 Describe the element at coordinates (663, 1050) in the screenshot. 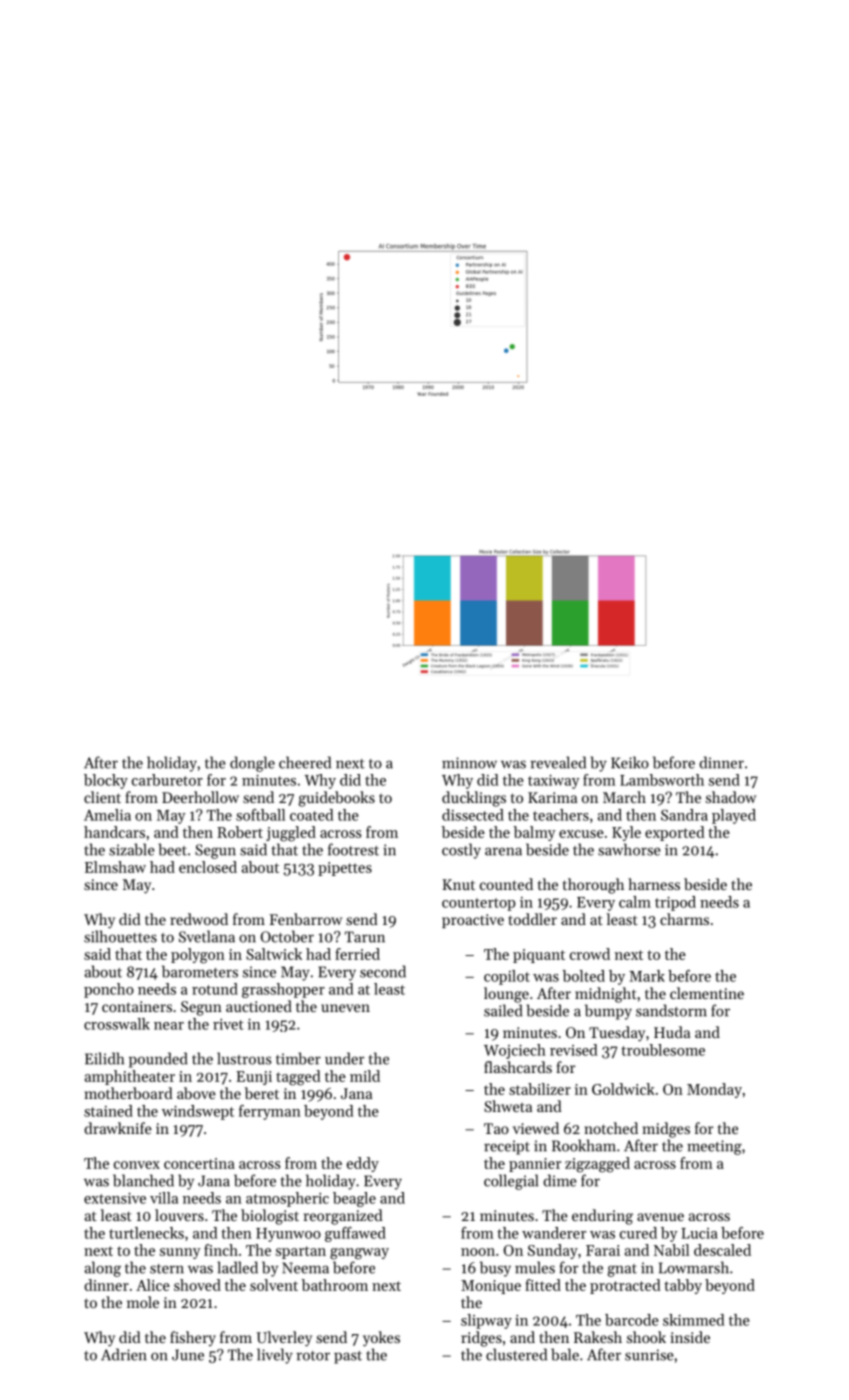

I see `troublesome` at that location.
